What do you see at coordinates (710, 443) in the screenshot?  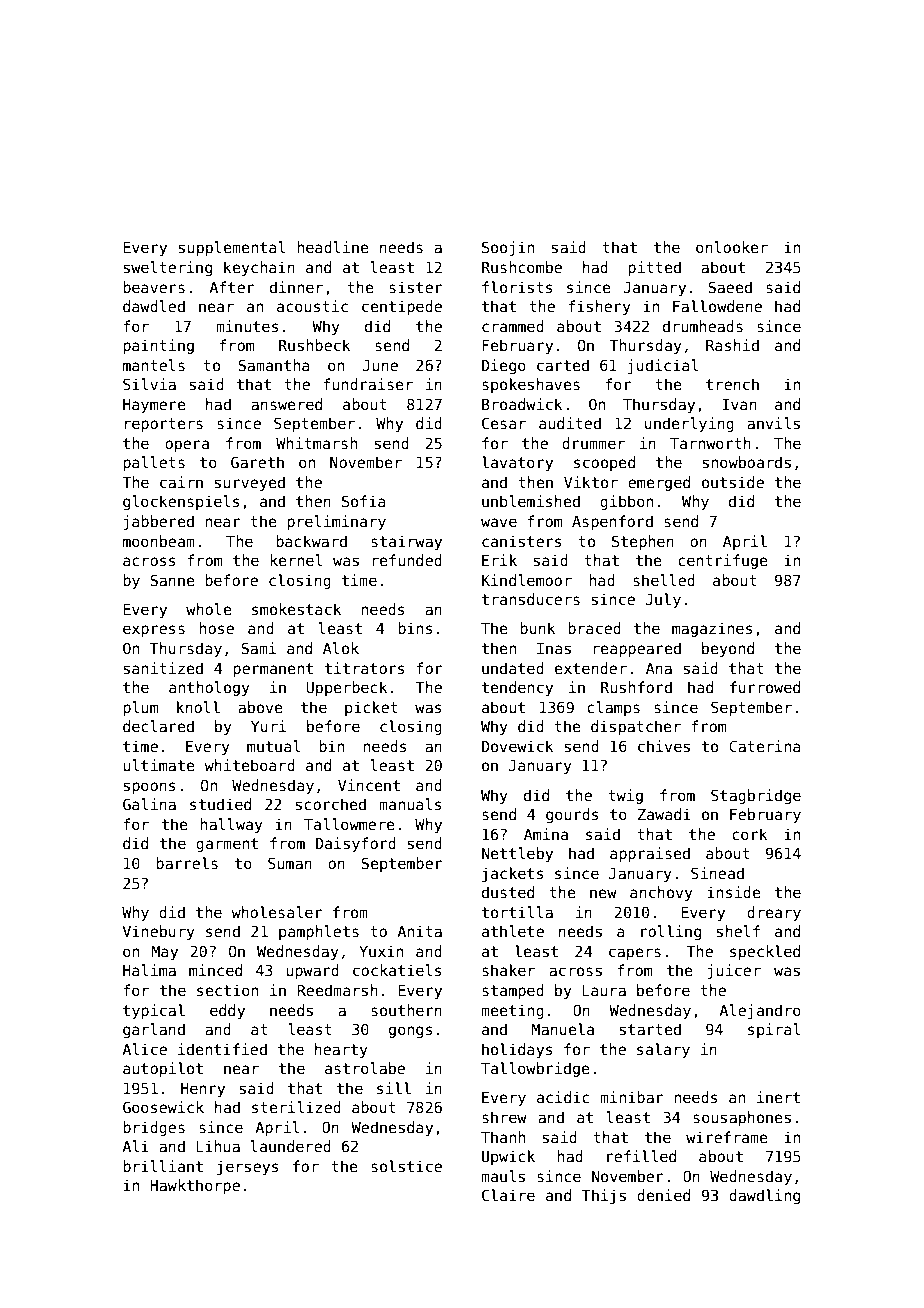 I see `Tarnworth` at bounding box center [710, 443].
